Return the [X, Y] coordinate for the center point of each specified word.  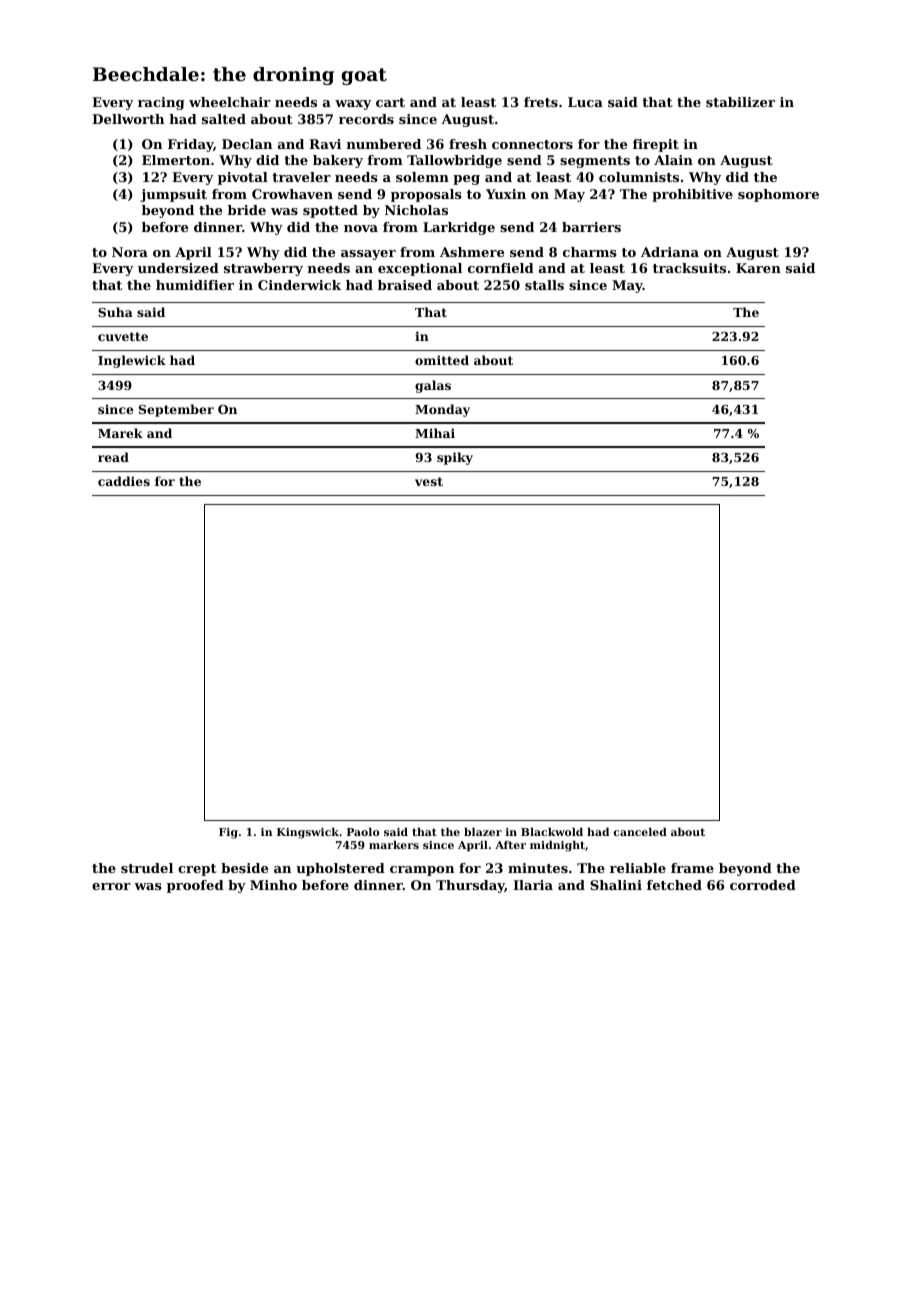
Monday [442, 410]
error [111, 886]
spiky [455, 458]
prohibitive [692, 195]
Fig [228, 833]
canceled [640, 832]
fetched [674, 885]
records [366, 119]
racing [161, 103]
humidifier [195, 285]
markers [394, 845]
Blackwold [552, 832]
